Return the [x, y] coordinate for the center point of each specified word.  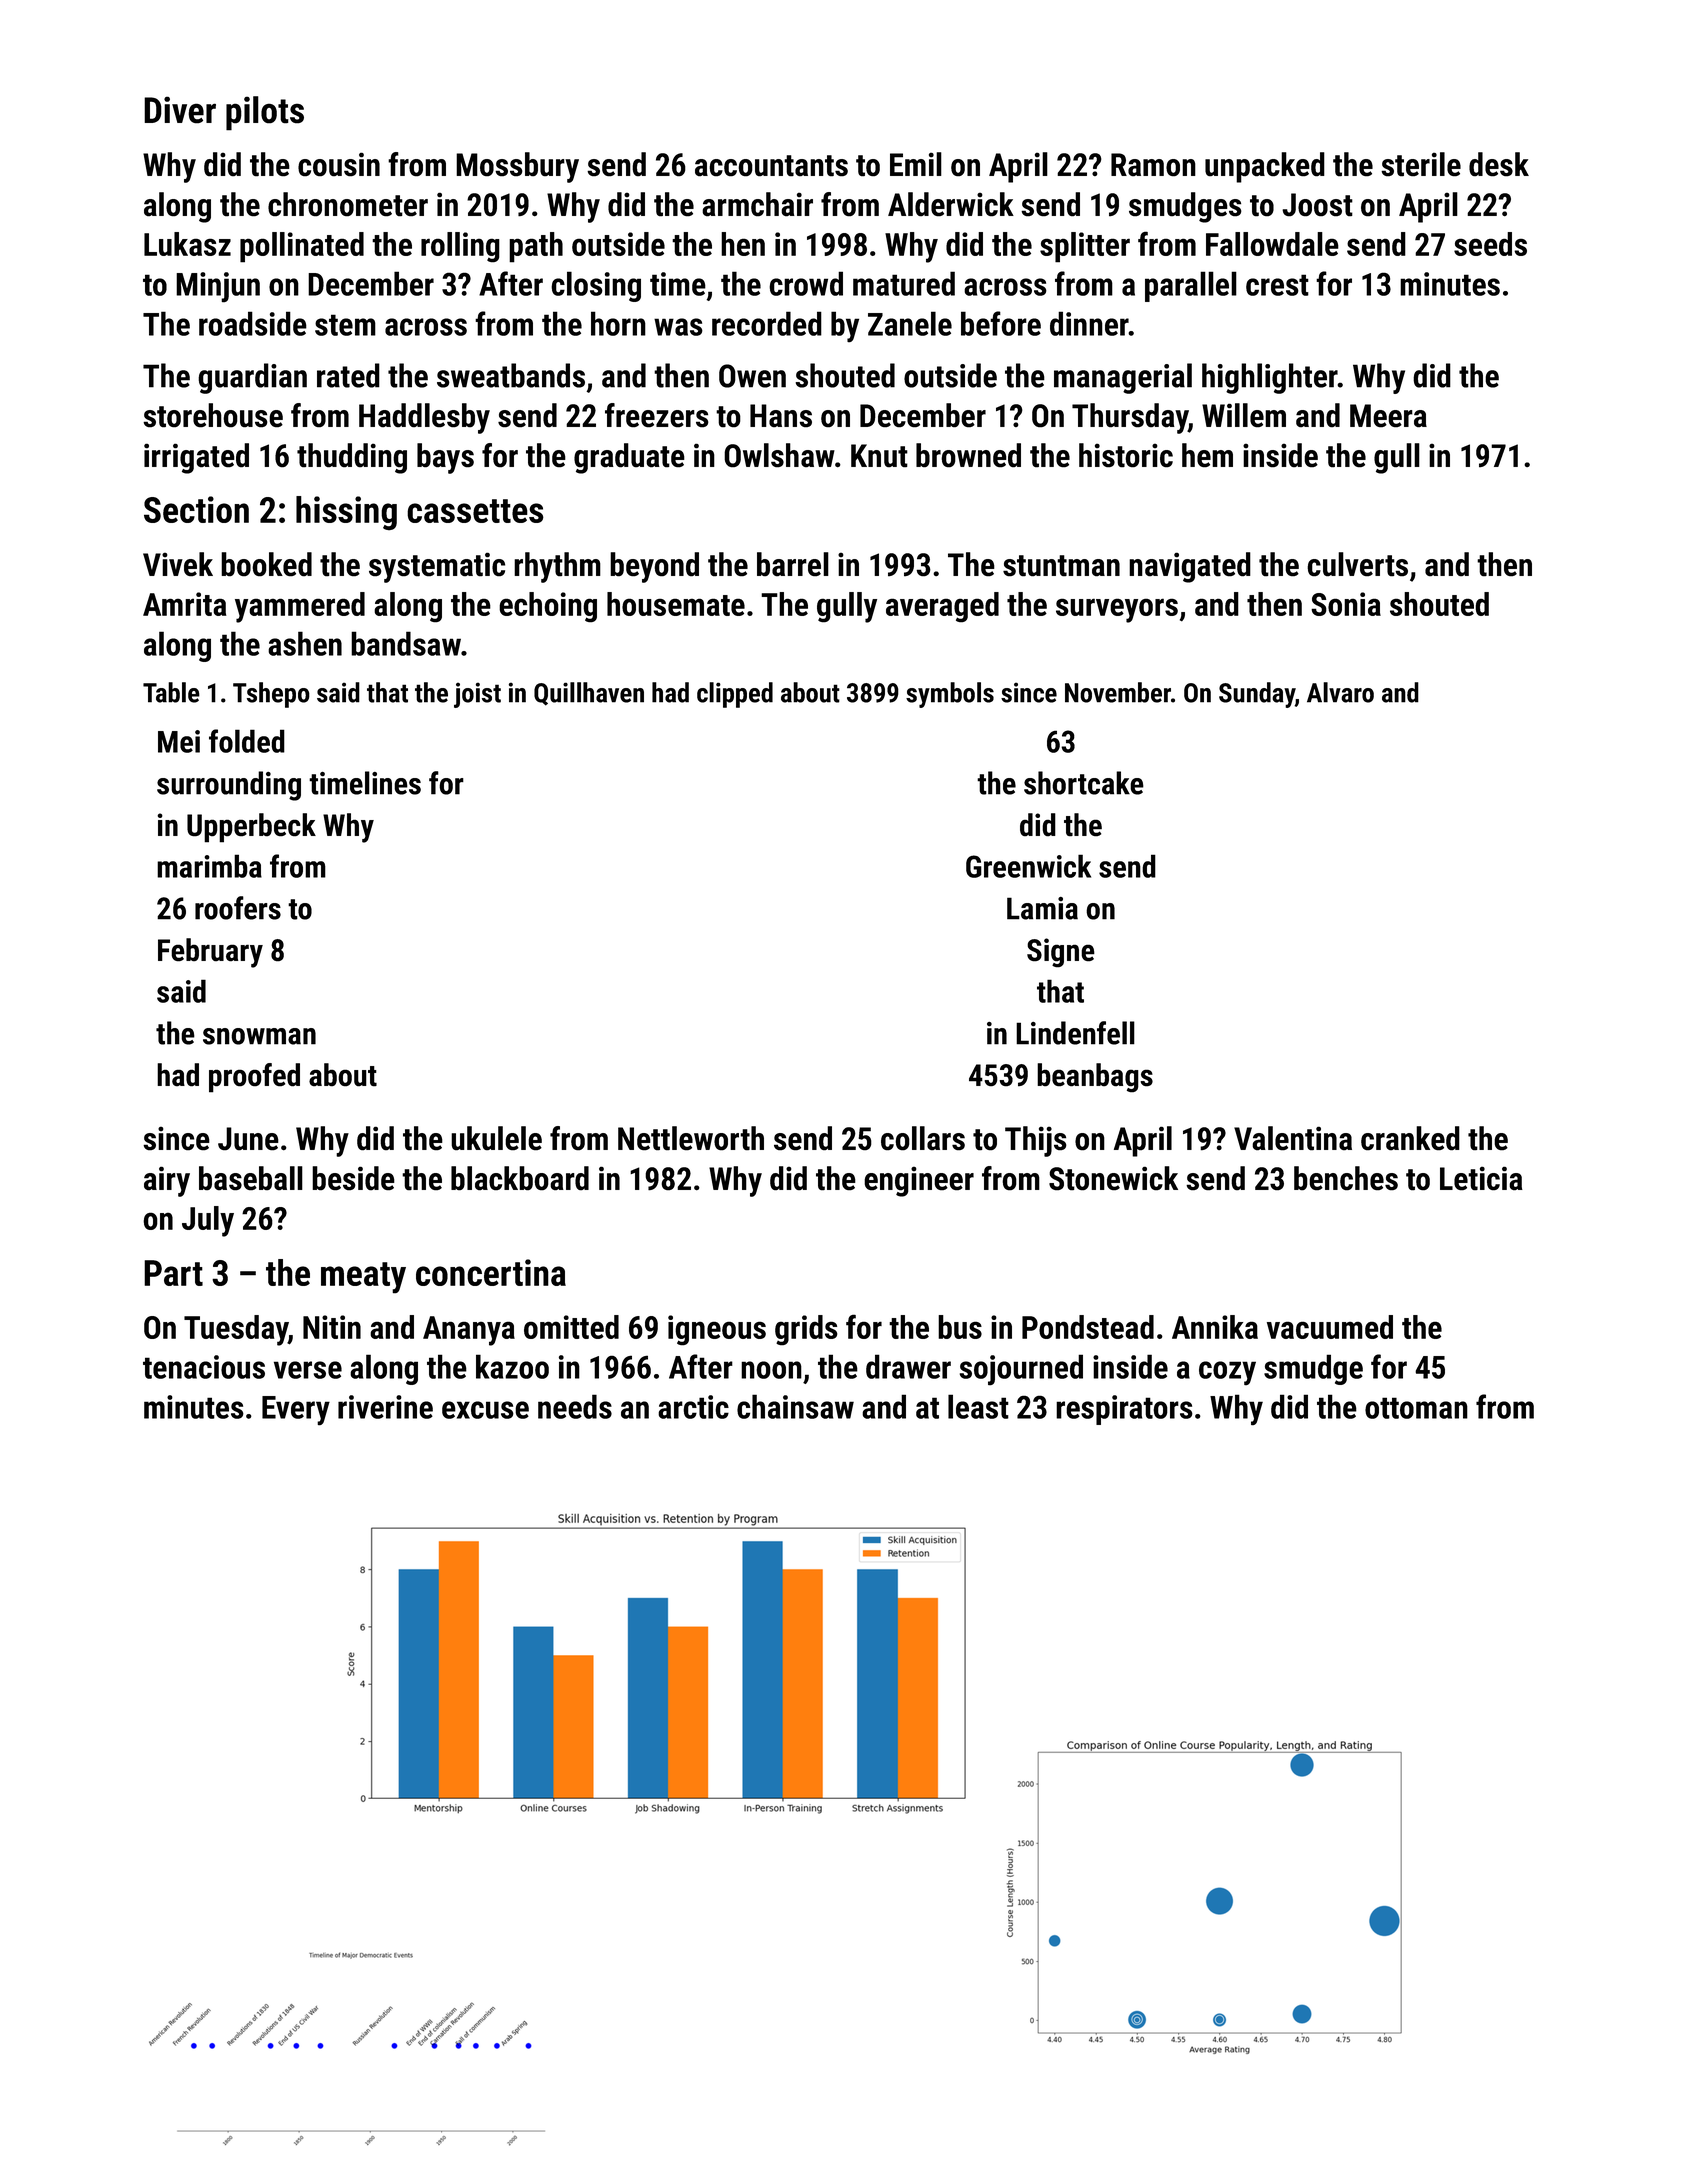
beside [353, 1178]
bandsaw [406, 643]
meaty [363, 1278]
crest [1277, 285]
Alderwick [951, 204]
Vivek [178, 564]
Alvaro [1340, 692]
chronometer [348, 204]
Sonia [1346, 604]
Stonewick [1113, 1178]
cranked [1410, 1138]
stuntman [1061, 566]
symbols [950, 695]
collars [923, 1138]
